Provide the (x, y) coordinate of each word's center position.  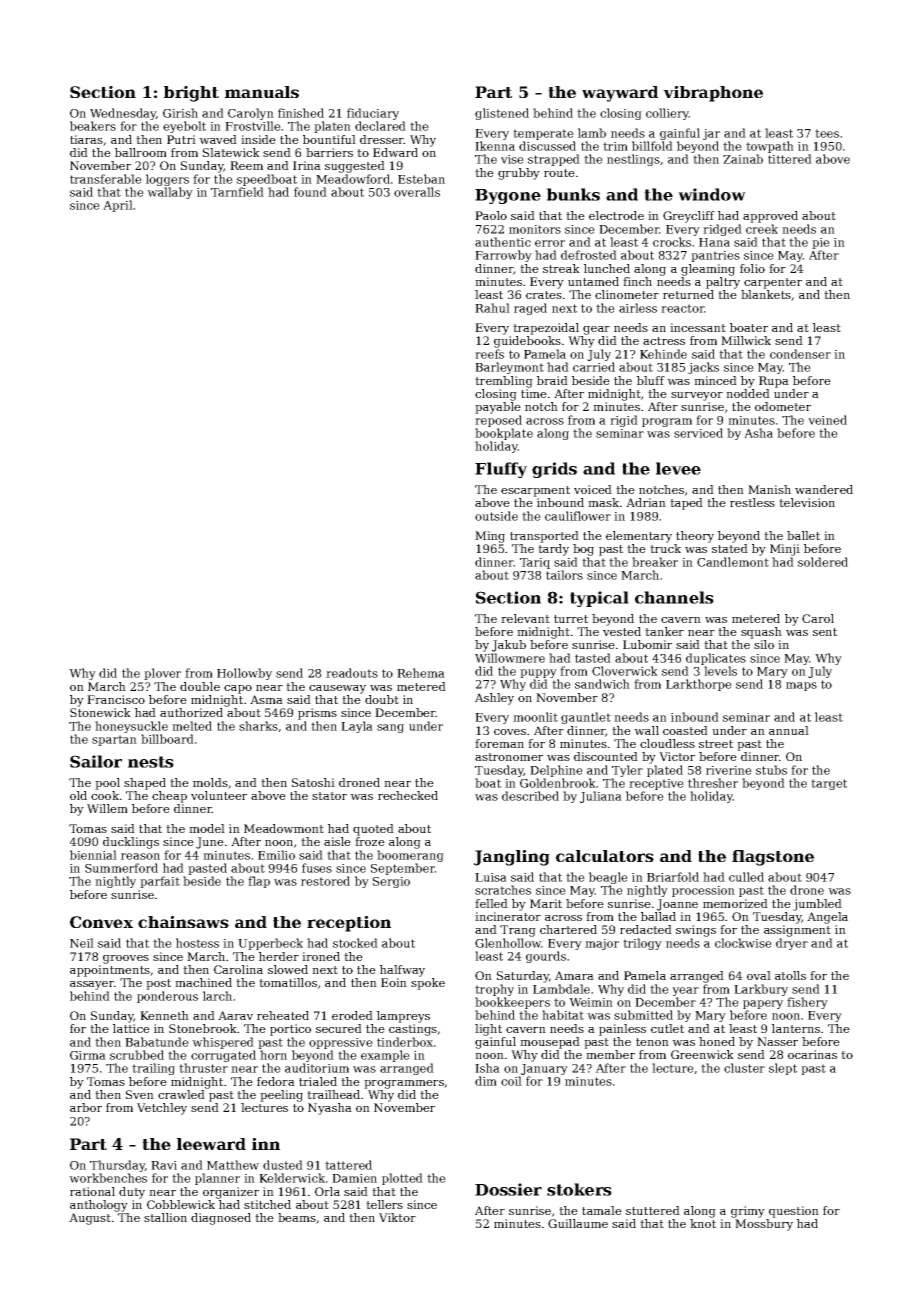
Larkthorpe (699, 685)
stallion (165, 1217)
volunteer (219, 795)
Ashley (494, 699)
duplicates (716, 659)
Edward (395, 152)
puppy (538, 673)
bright (191, 94)
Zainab (743, 159)
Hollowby (244, 674)
